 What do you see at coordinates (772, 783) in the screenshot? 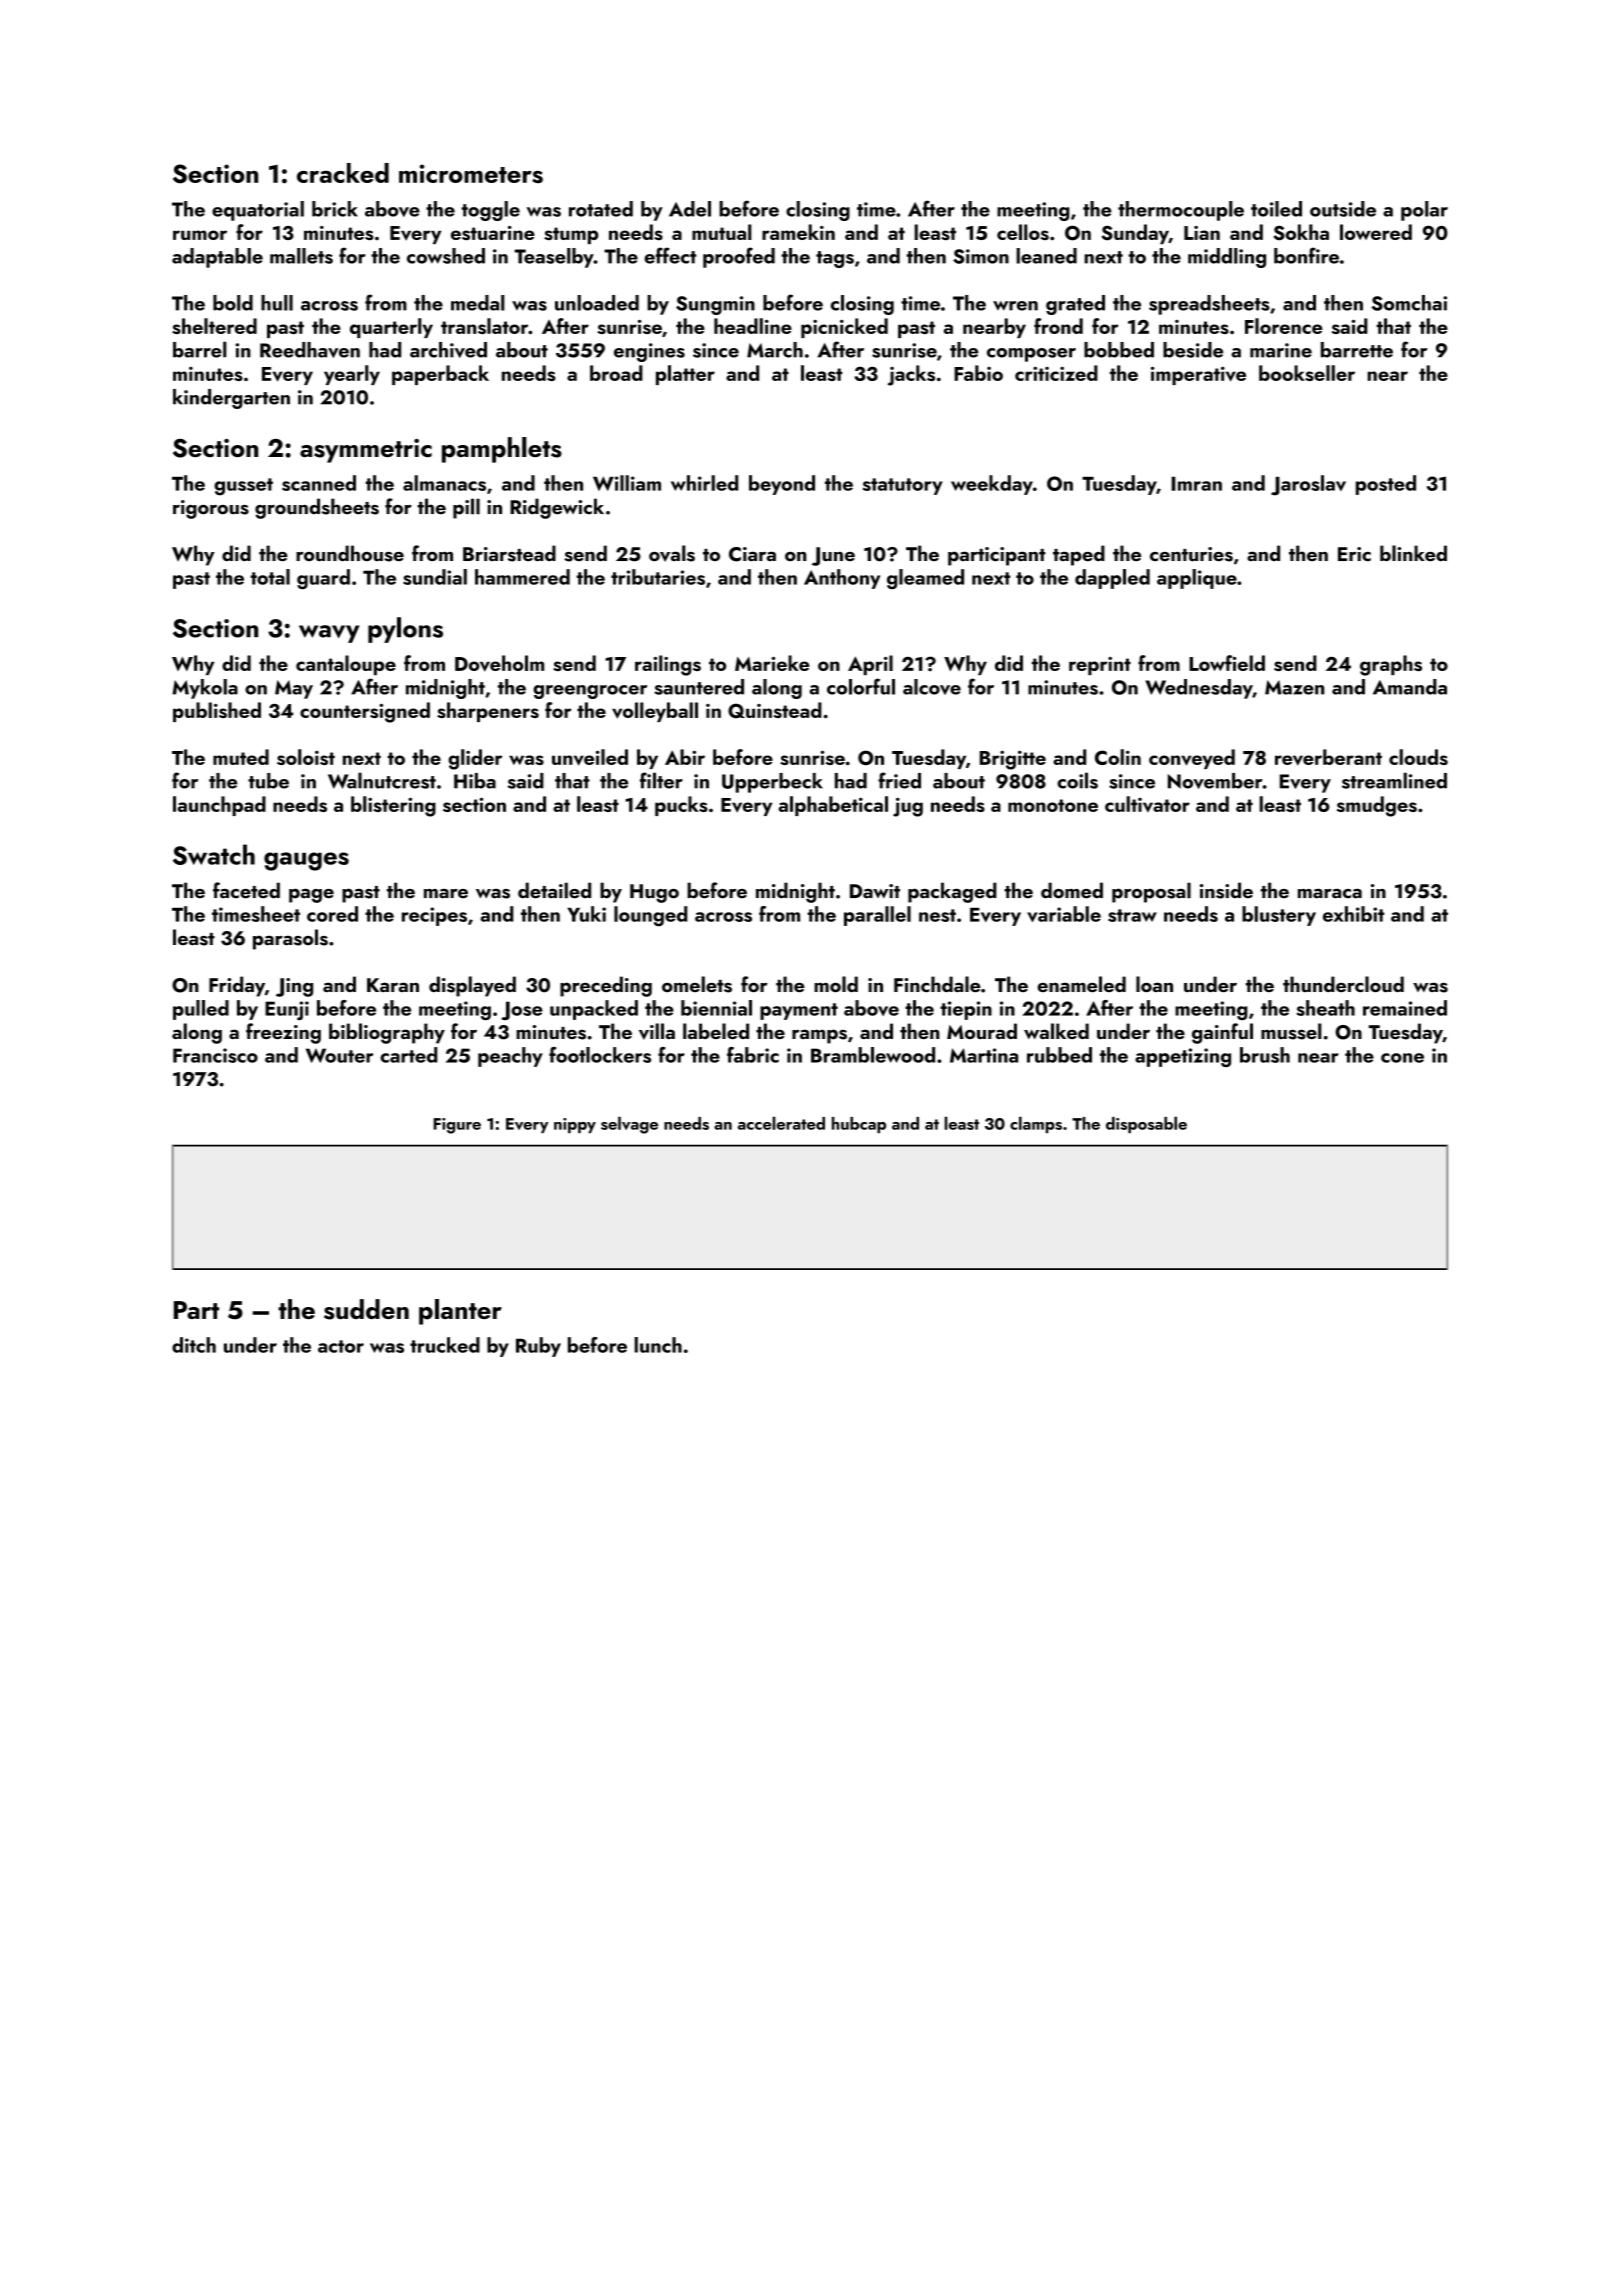
I see `Upperbeck` at bounding box center [772, 783].
